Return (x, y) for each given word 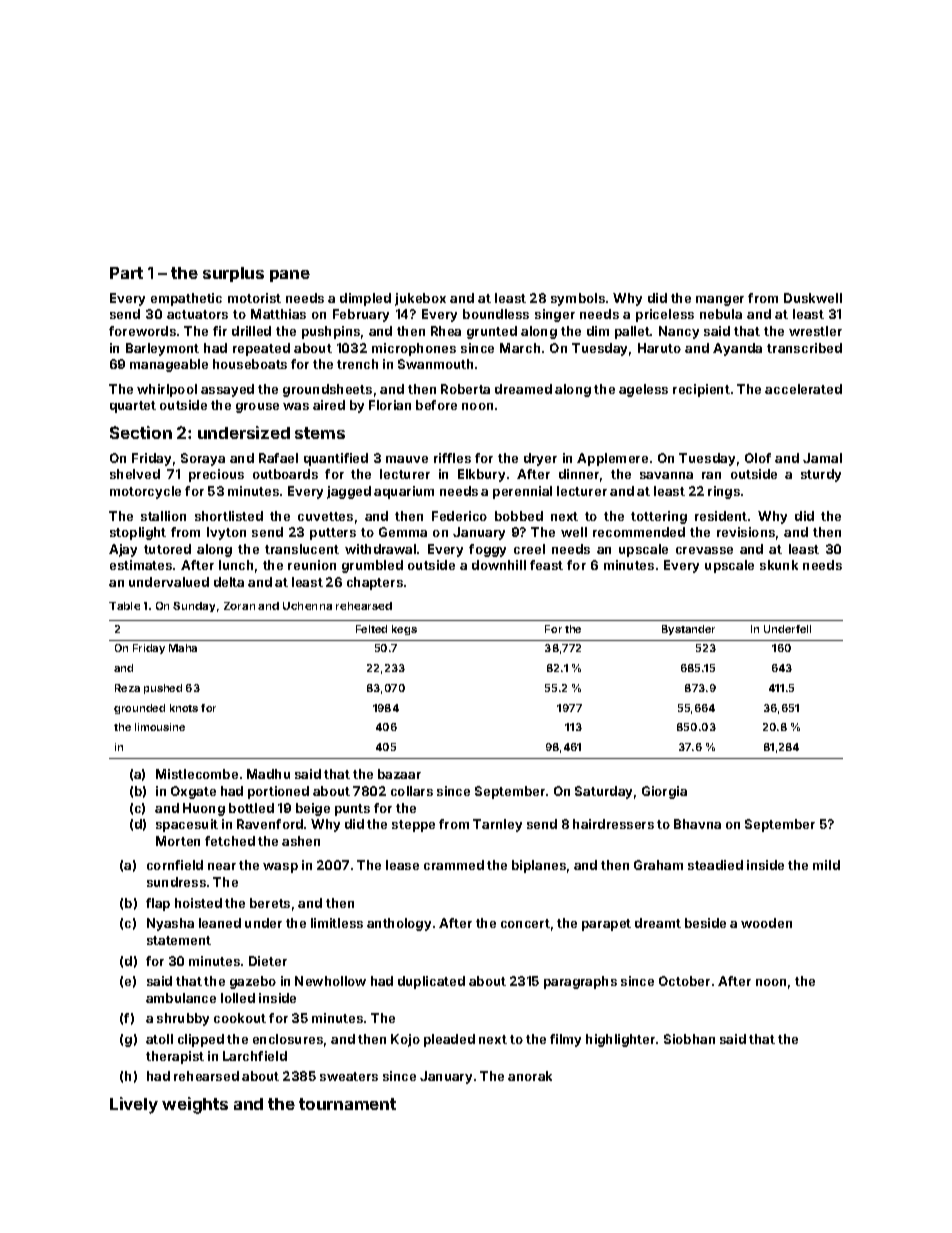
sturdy (821, 475)
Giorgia (664, 792)
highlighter (620, 1040)
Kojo (405, 1040)
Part (126, 273)
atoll (159, 1039)
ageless (643, 390)
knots (184, 708)
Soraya (203, 459)
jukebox (420, 299)
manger (720, 301)
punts (352, 810)
